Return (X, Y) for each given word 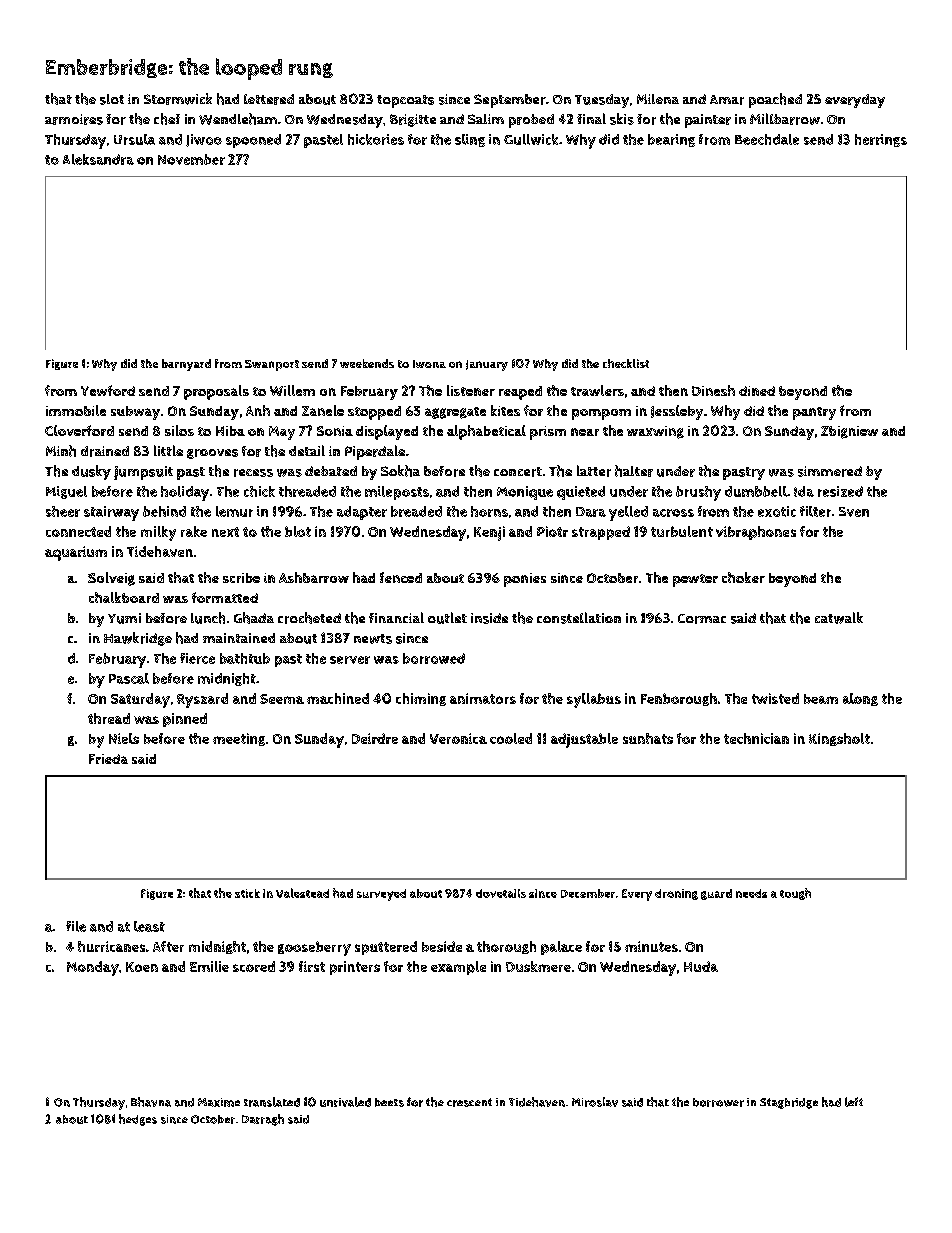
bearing (671, 140)
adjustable (584, 740)
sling (470, 140)
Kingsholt (839, 739)
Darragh (263, 1120)
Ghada (254, 618)
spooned (253, 141)
